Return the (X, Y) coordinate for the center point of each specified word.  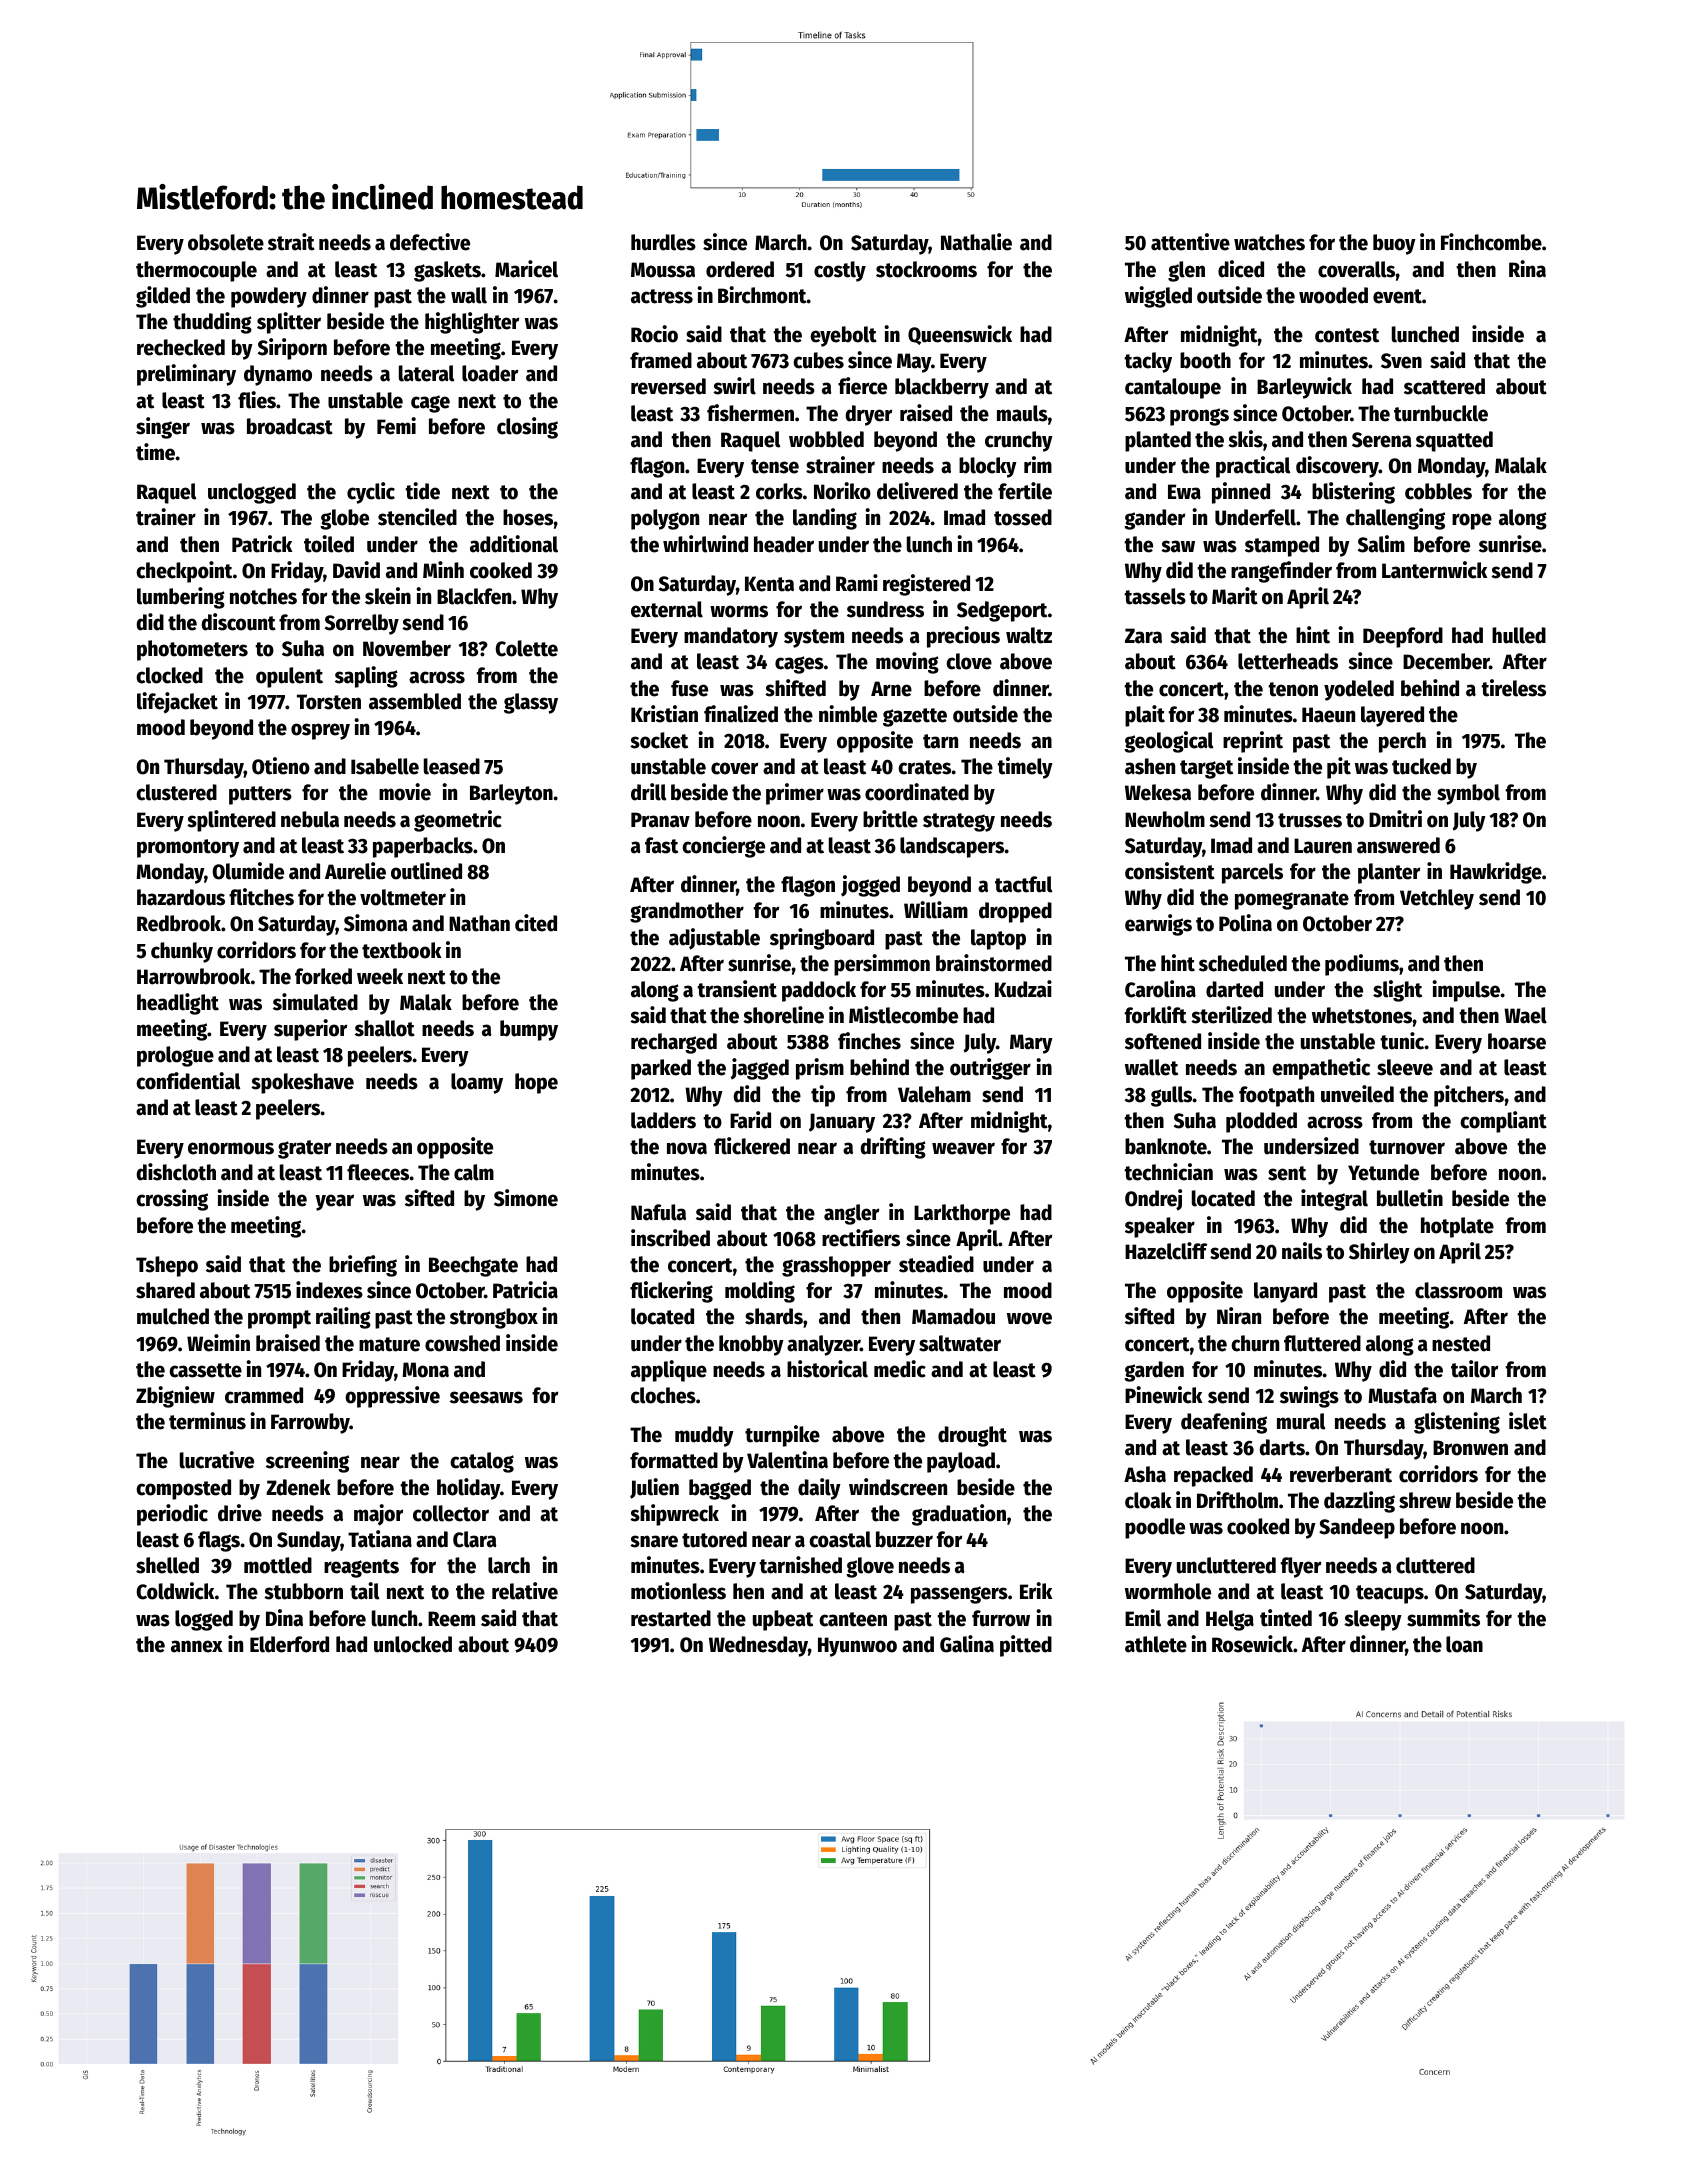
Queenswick (960, 335)
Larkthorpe (962, 1214)
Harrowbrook (193, 976)
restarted (671, 1618)
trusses (1310, 820)
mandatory (731, 637)
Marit (1235, 596)
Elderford (289, 1644)
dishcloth (176, 1172)
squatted (1454, 441)
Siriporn (292, 349)
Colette (527, 648)
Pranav (660, 820)
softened (1163, 1041)
